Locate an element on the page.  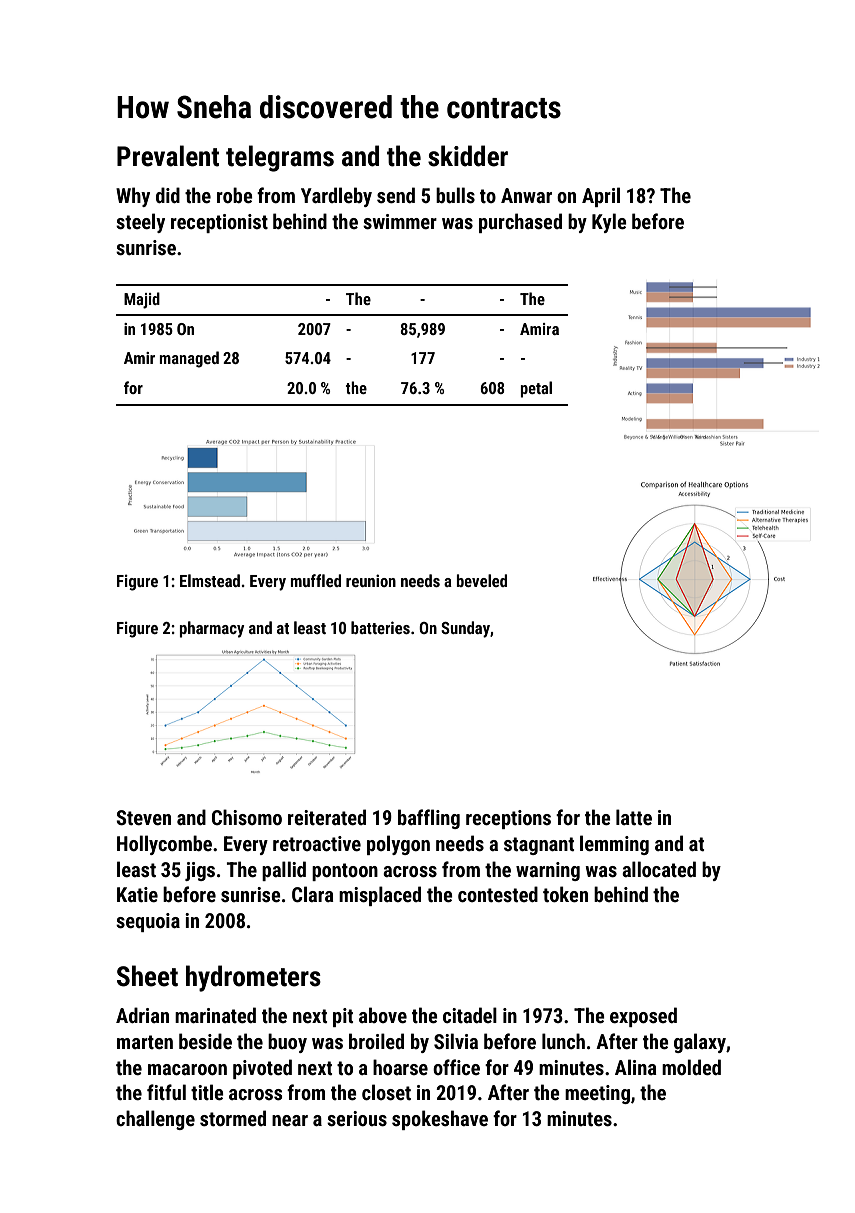
Kyle is located at coordinates (609, 223).
